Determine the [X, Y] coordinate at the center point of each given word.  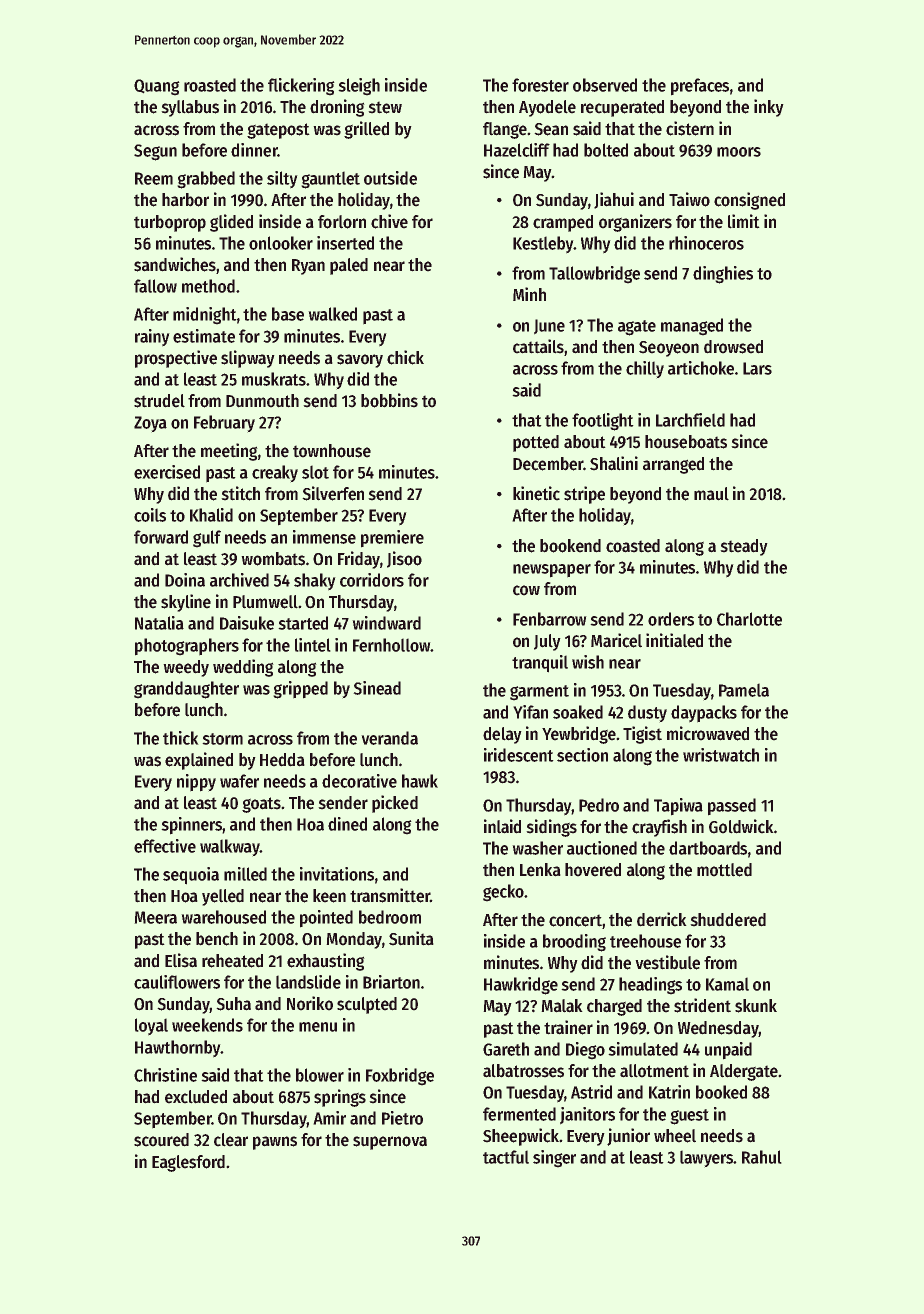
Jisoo [404, 559]
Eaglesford [188, 1163]
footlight [602, 422]
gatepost [278, 131]
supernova [390, 1143]
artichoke [701, 368]
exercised [167, 472]
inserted [345, 243]
